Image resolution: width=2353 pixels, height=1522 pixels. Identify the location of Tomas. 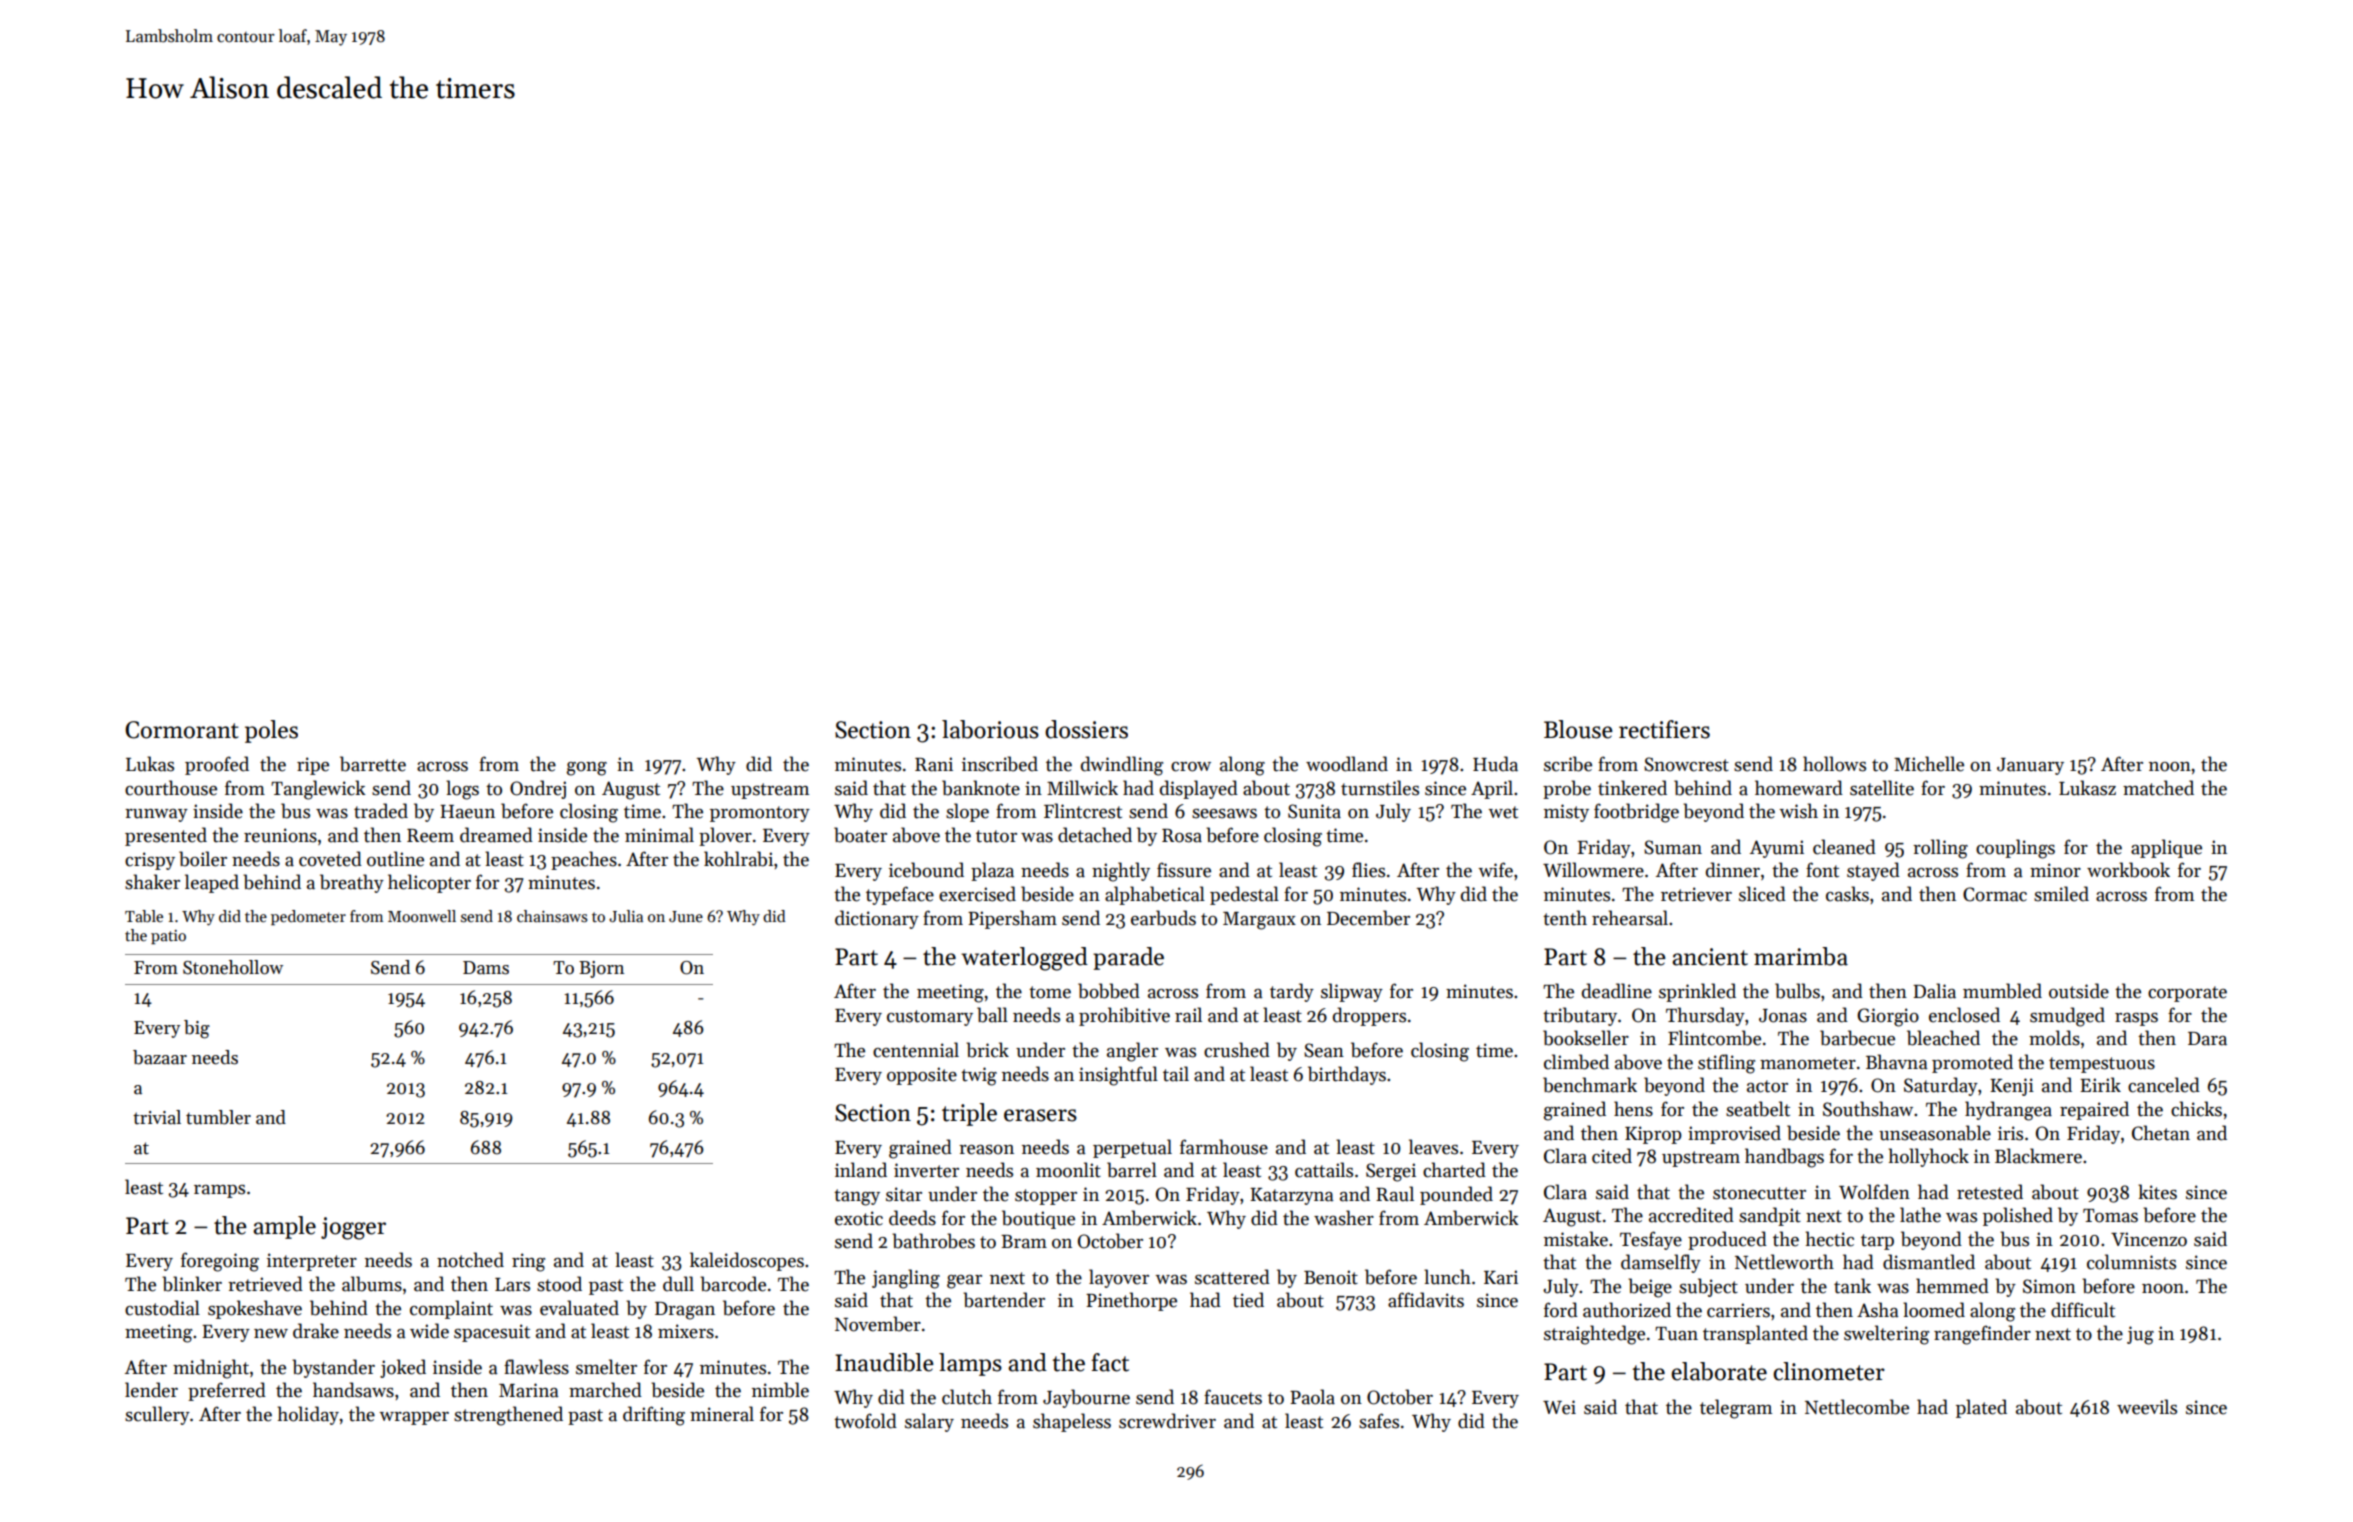
(2110, 1216).
